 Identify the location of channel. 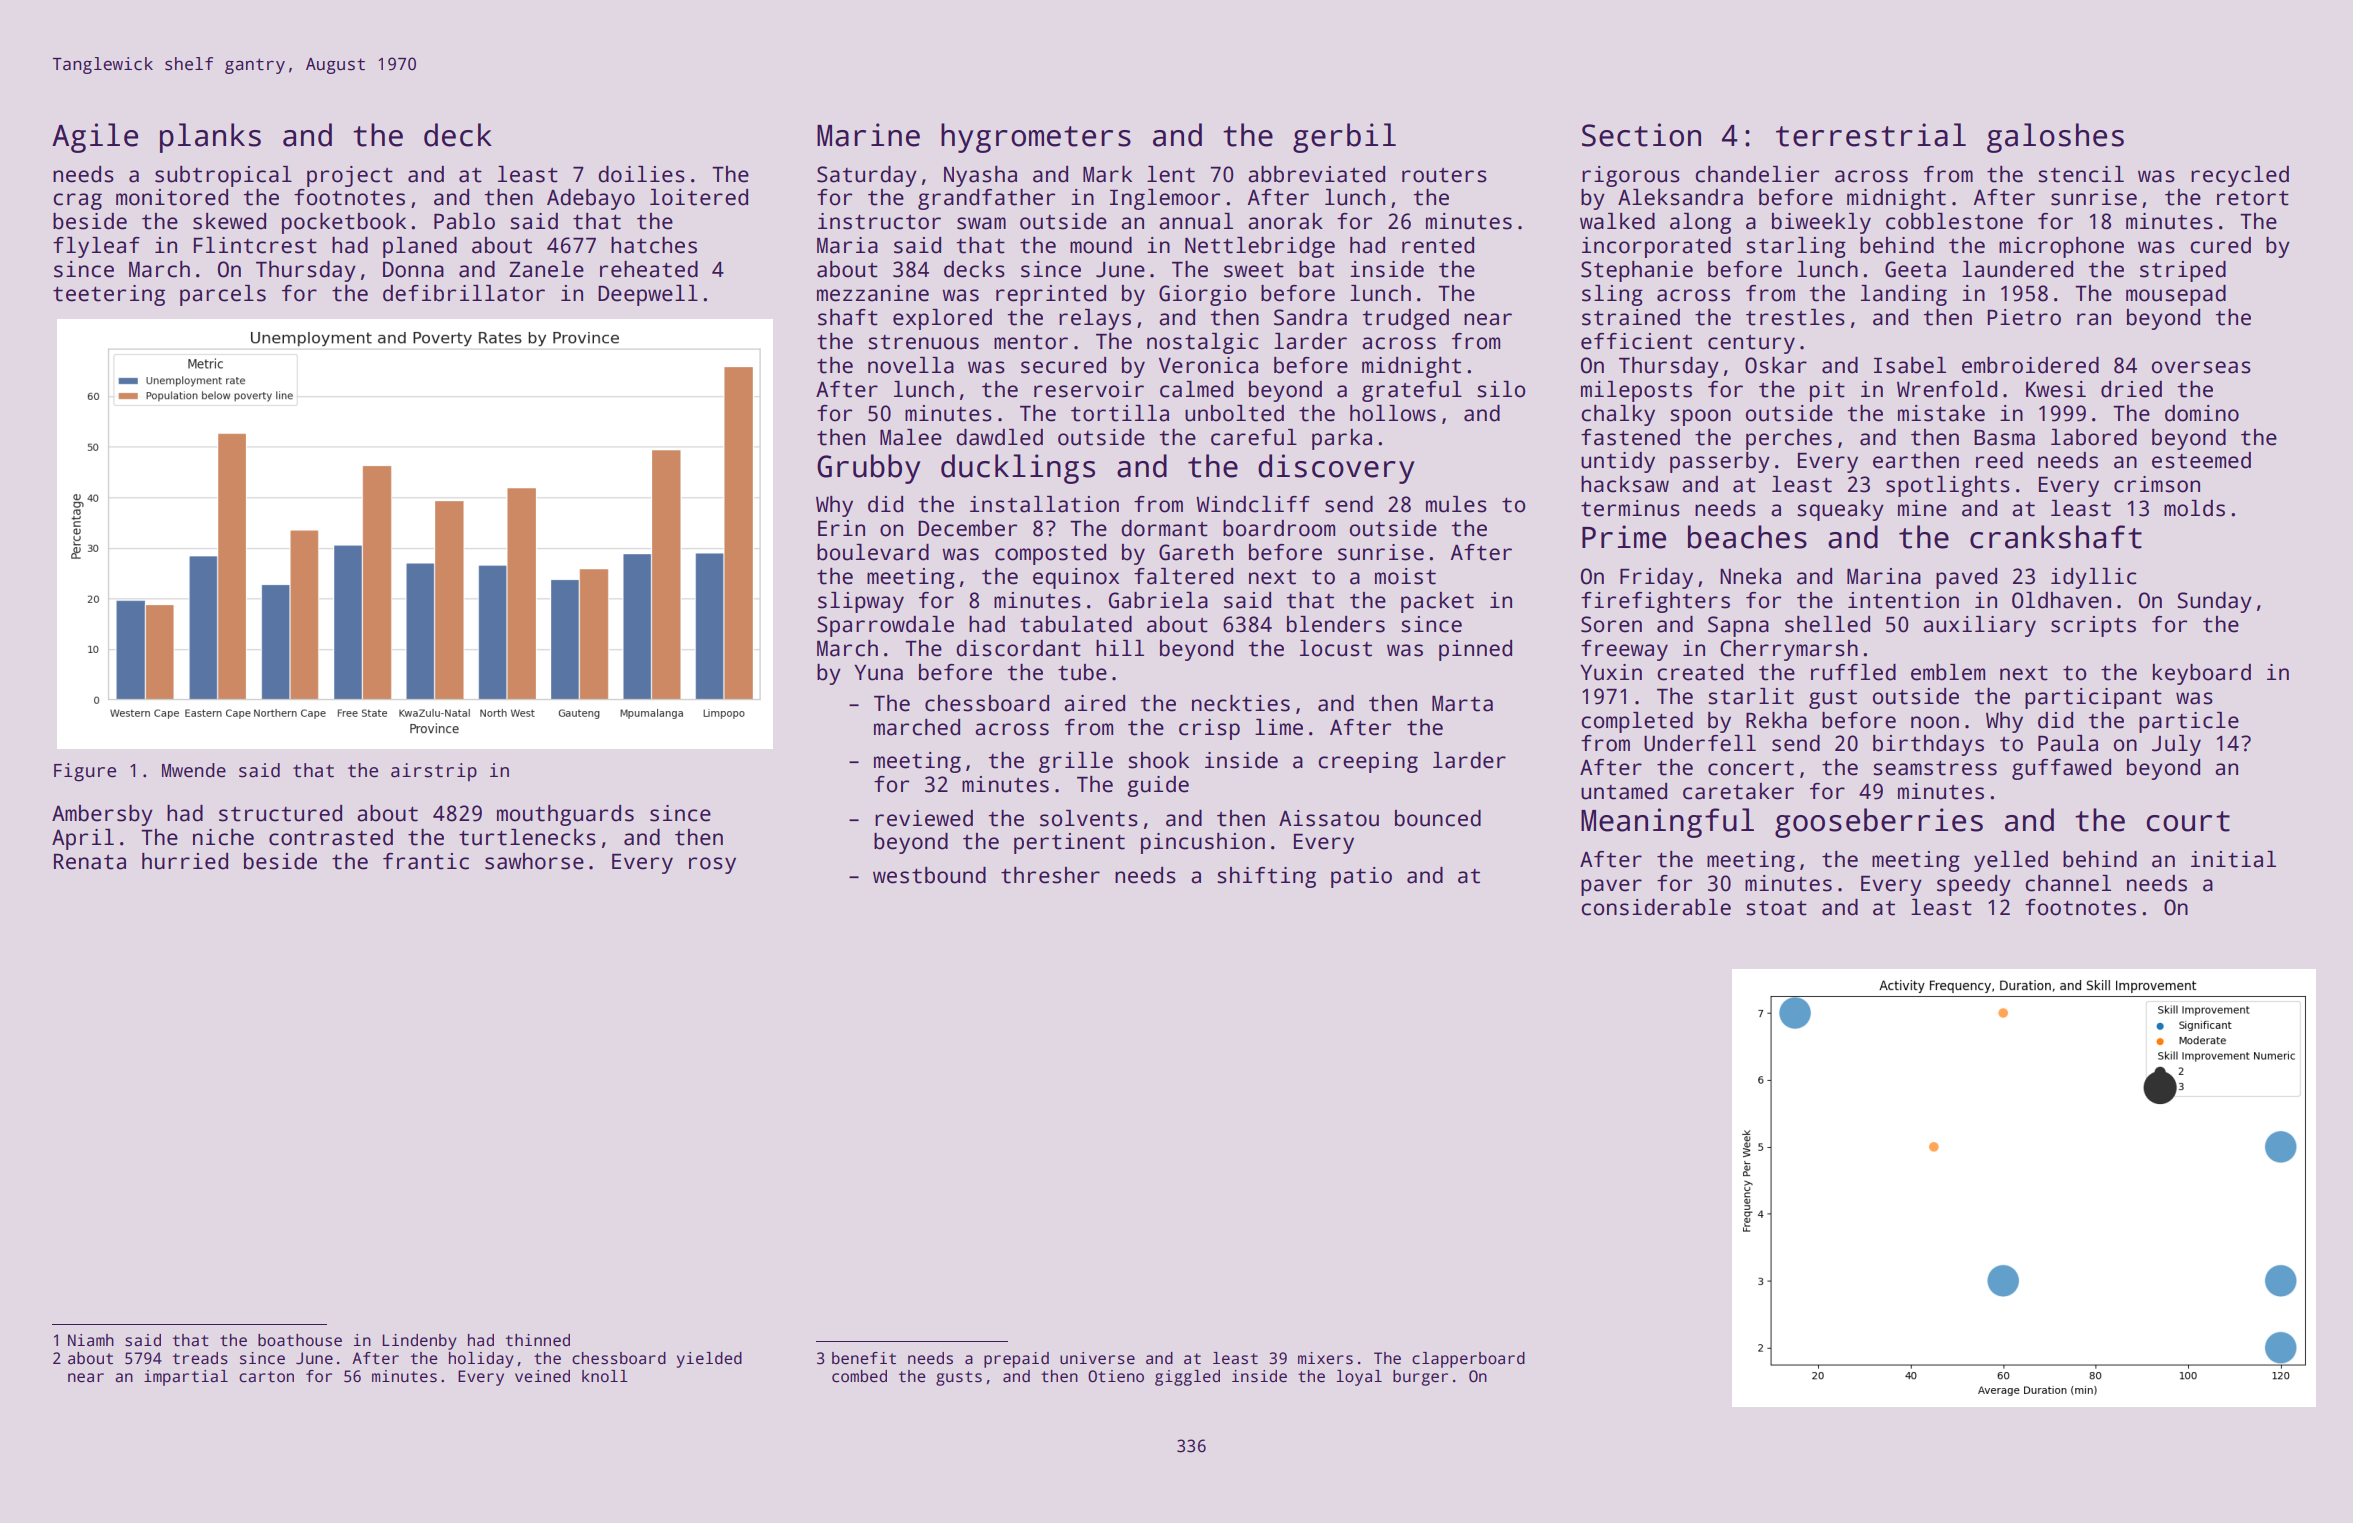
(2068, 883).
